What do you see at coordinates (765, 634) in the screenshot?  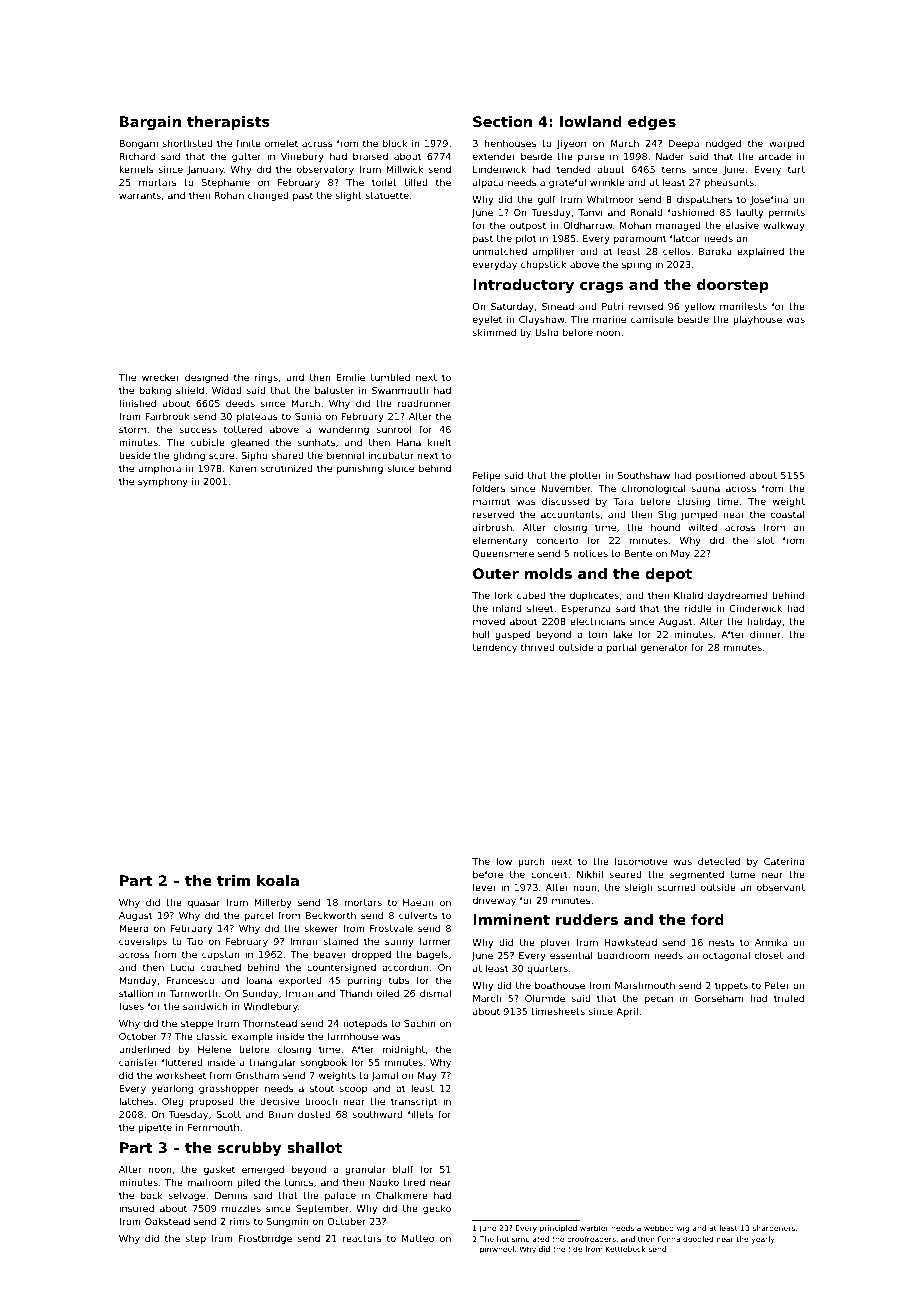 I see `dinner` at bounding box center [765, 634].
